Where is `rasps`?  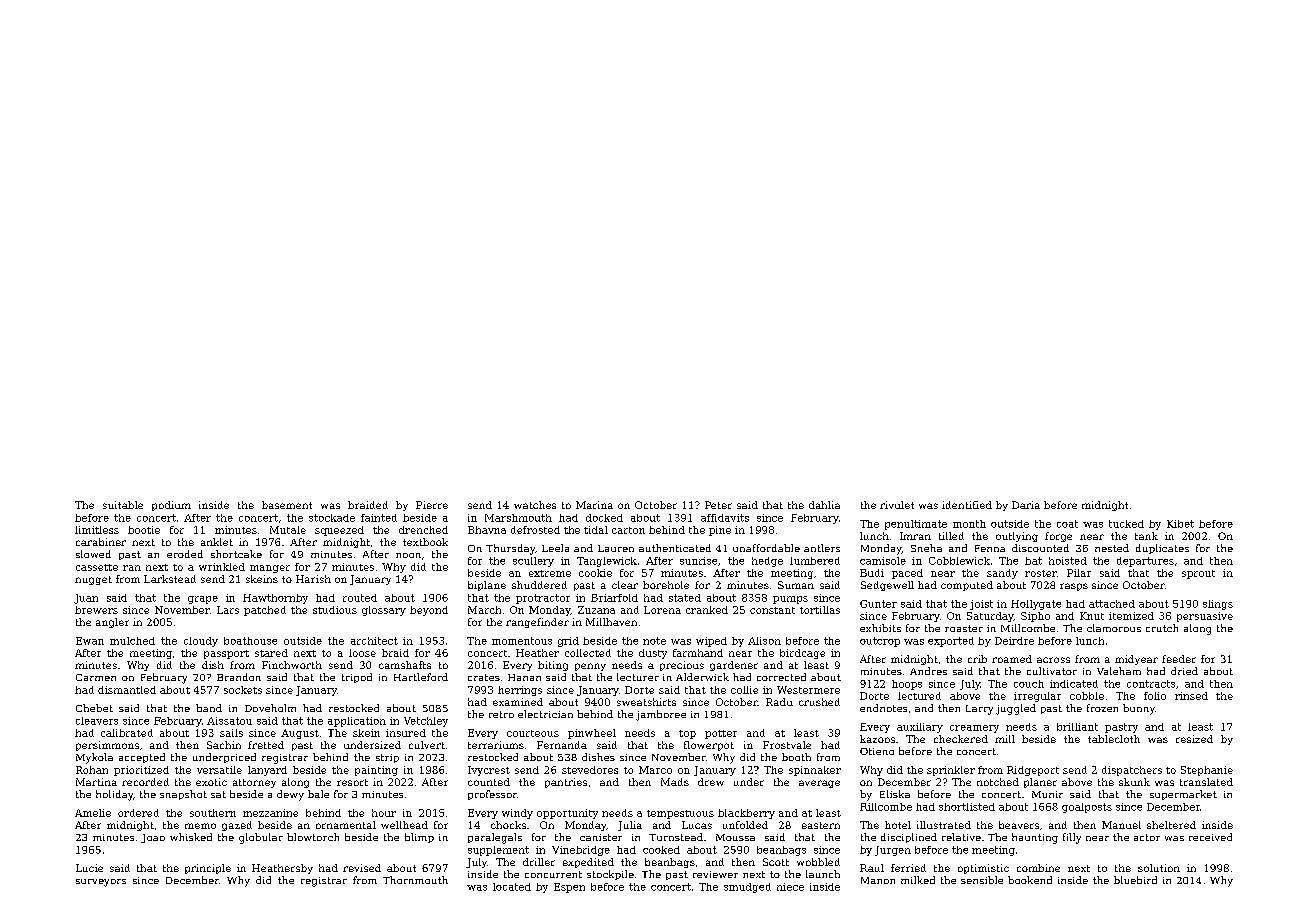 rasps is located at coordinates (1074, 587).
